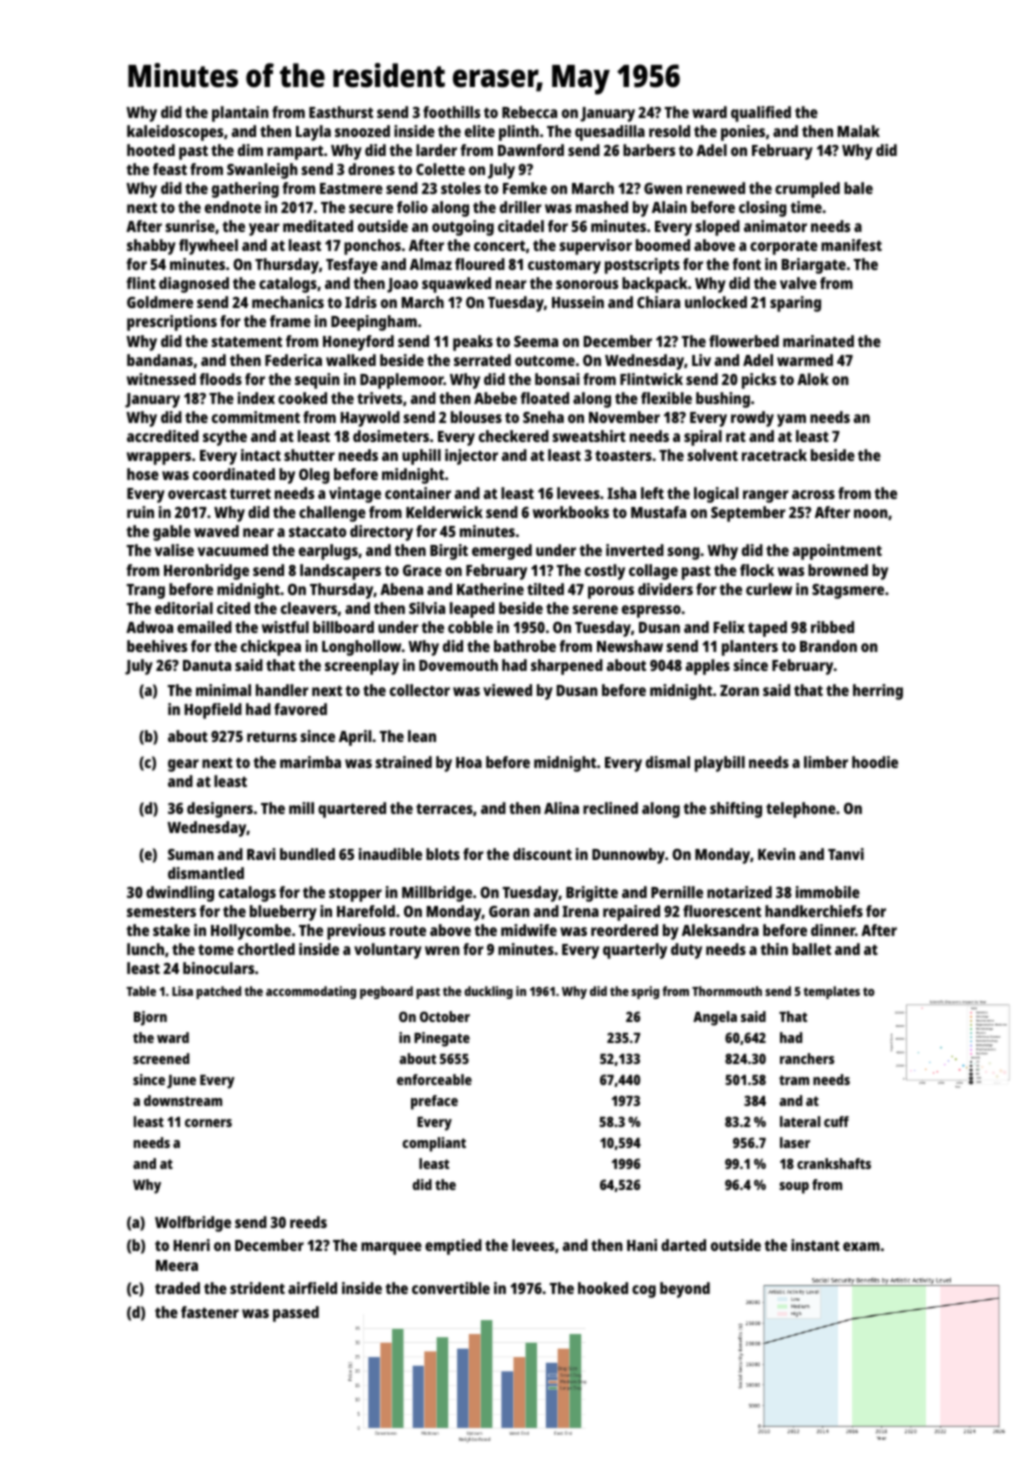 The height and width of the page is (1466, 1032). I want to click on gear, so click(183, 765).
